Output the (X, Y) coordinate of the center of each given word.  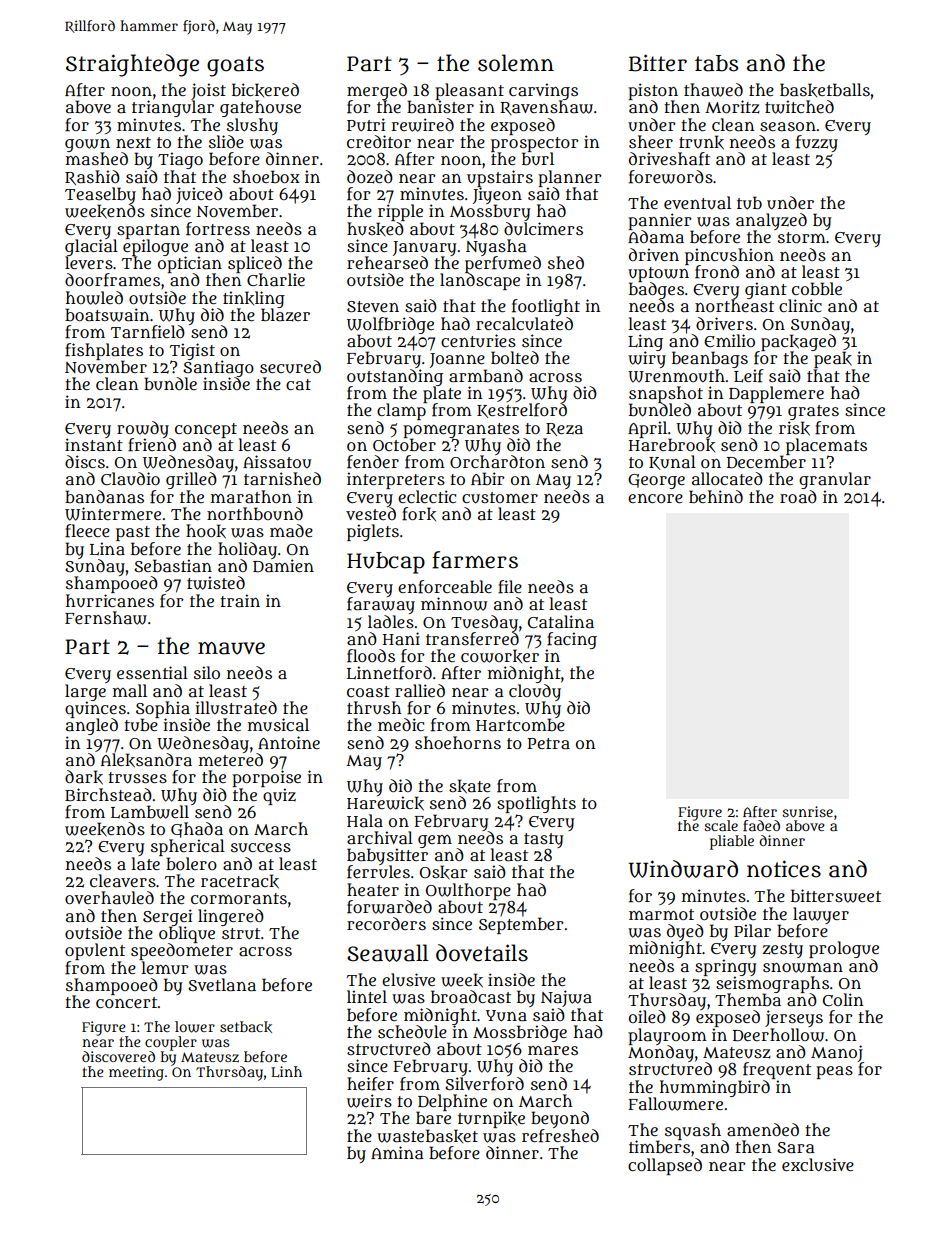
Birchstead (108, 794)
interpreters (396, 480)
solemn (516, 63)
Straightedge (132, 65)
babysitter (387, 856)
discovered (118, 1056)
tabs (716, 63)
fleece (87, 531)
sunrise (807, 811)
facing (572, 640)
